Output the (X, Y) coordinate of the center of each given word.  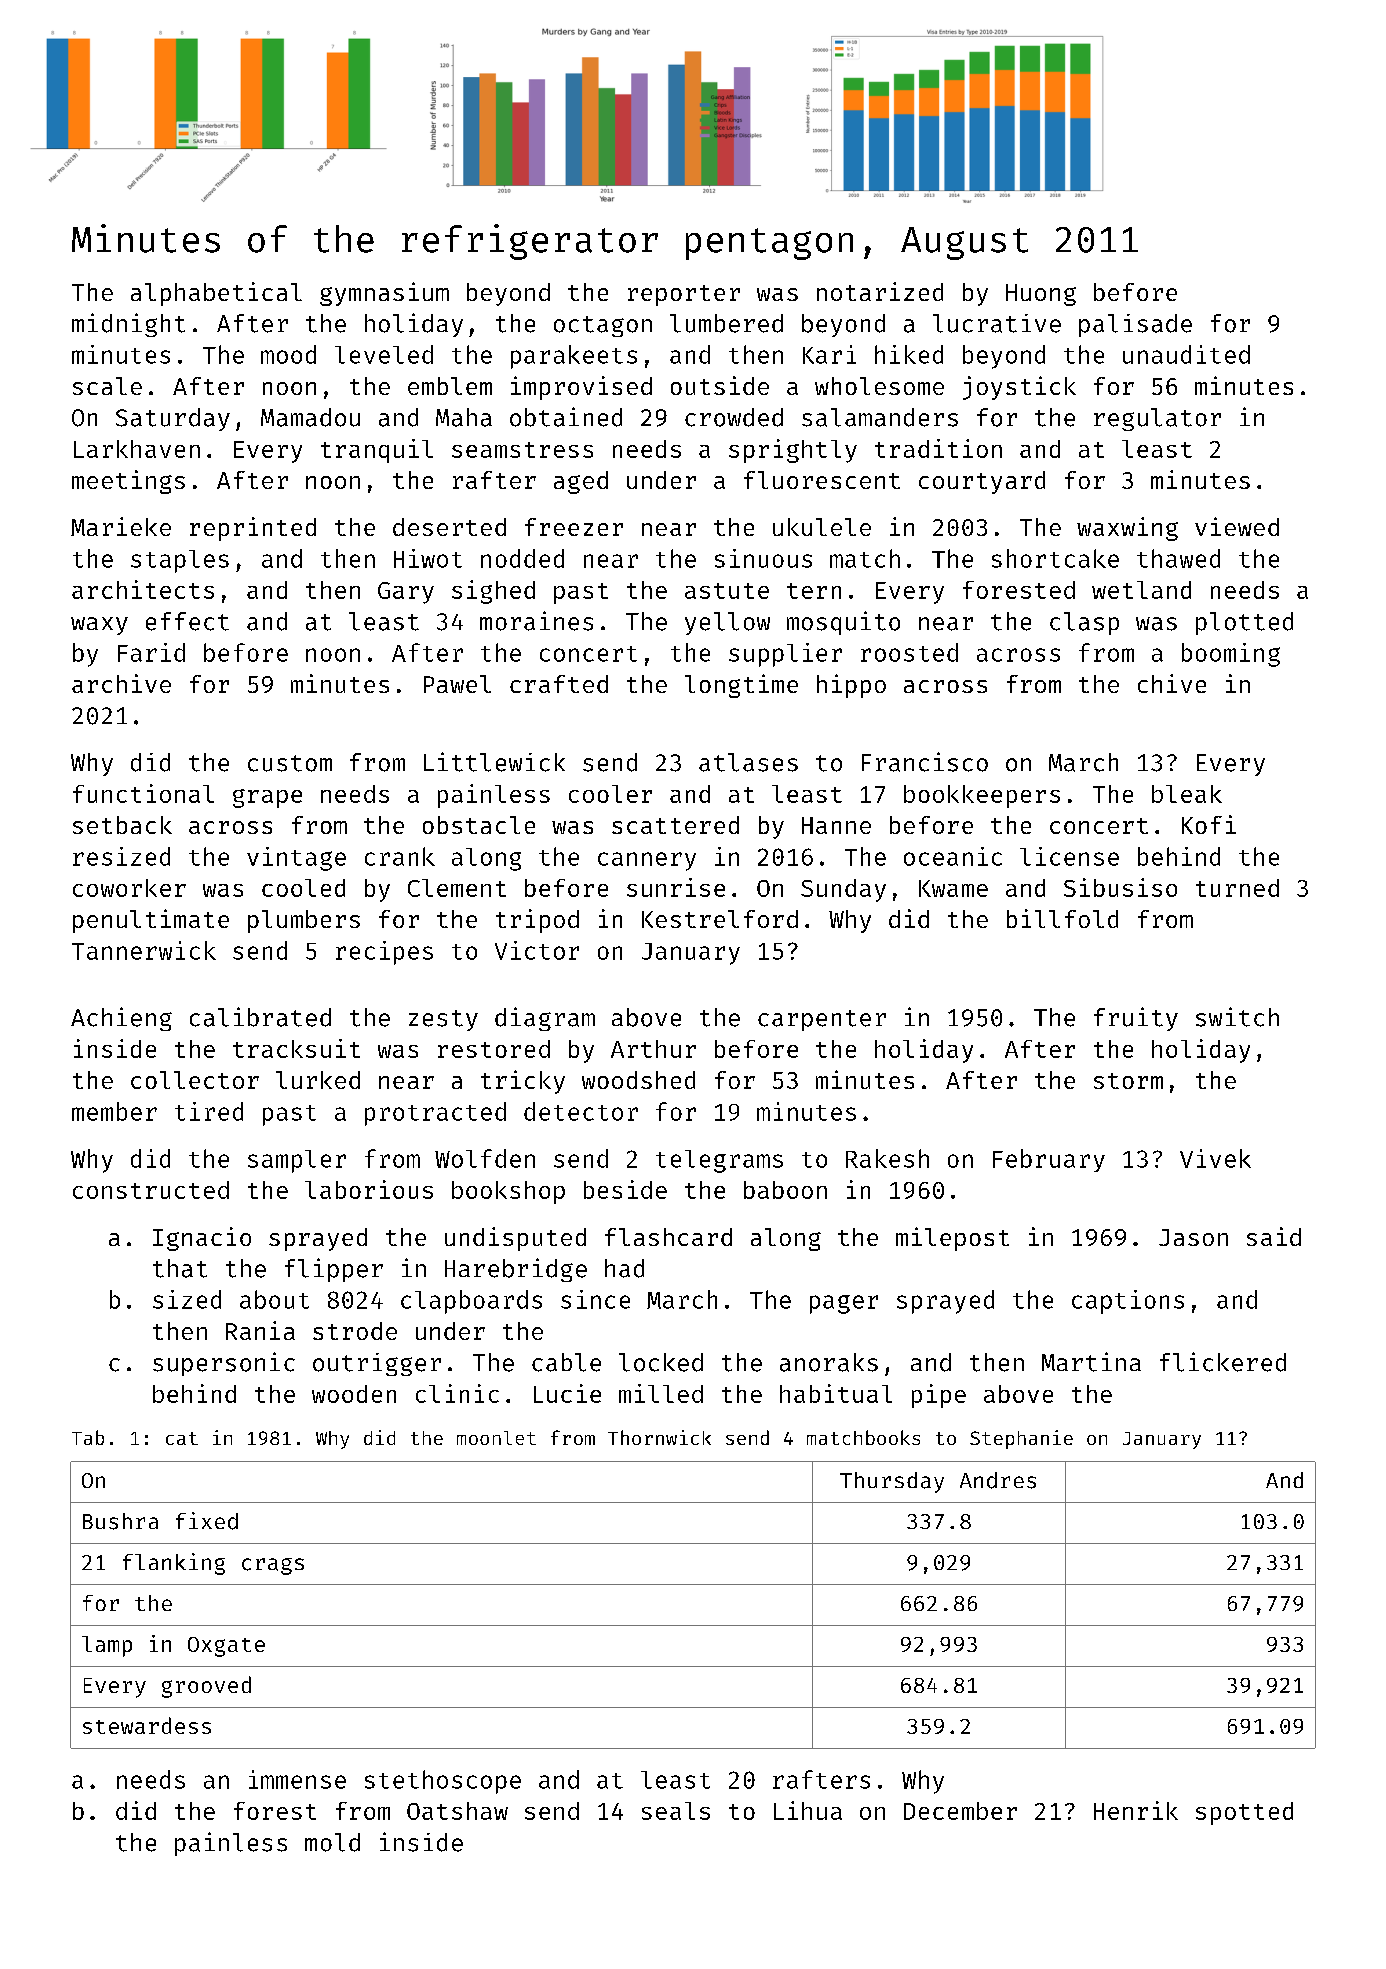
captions (1128, 1302)
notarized (880, 291)
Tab (88, 1437)
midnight (128, 325)
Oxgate (226, 1647)
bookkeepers (982, 796)
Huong (1041, 295)
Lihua (808, 1810)
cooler (610, 794)
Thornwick (659, 1437)
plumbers (304, 921)
